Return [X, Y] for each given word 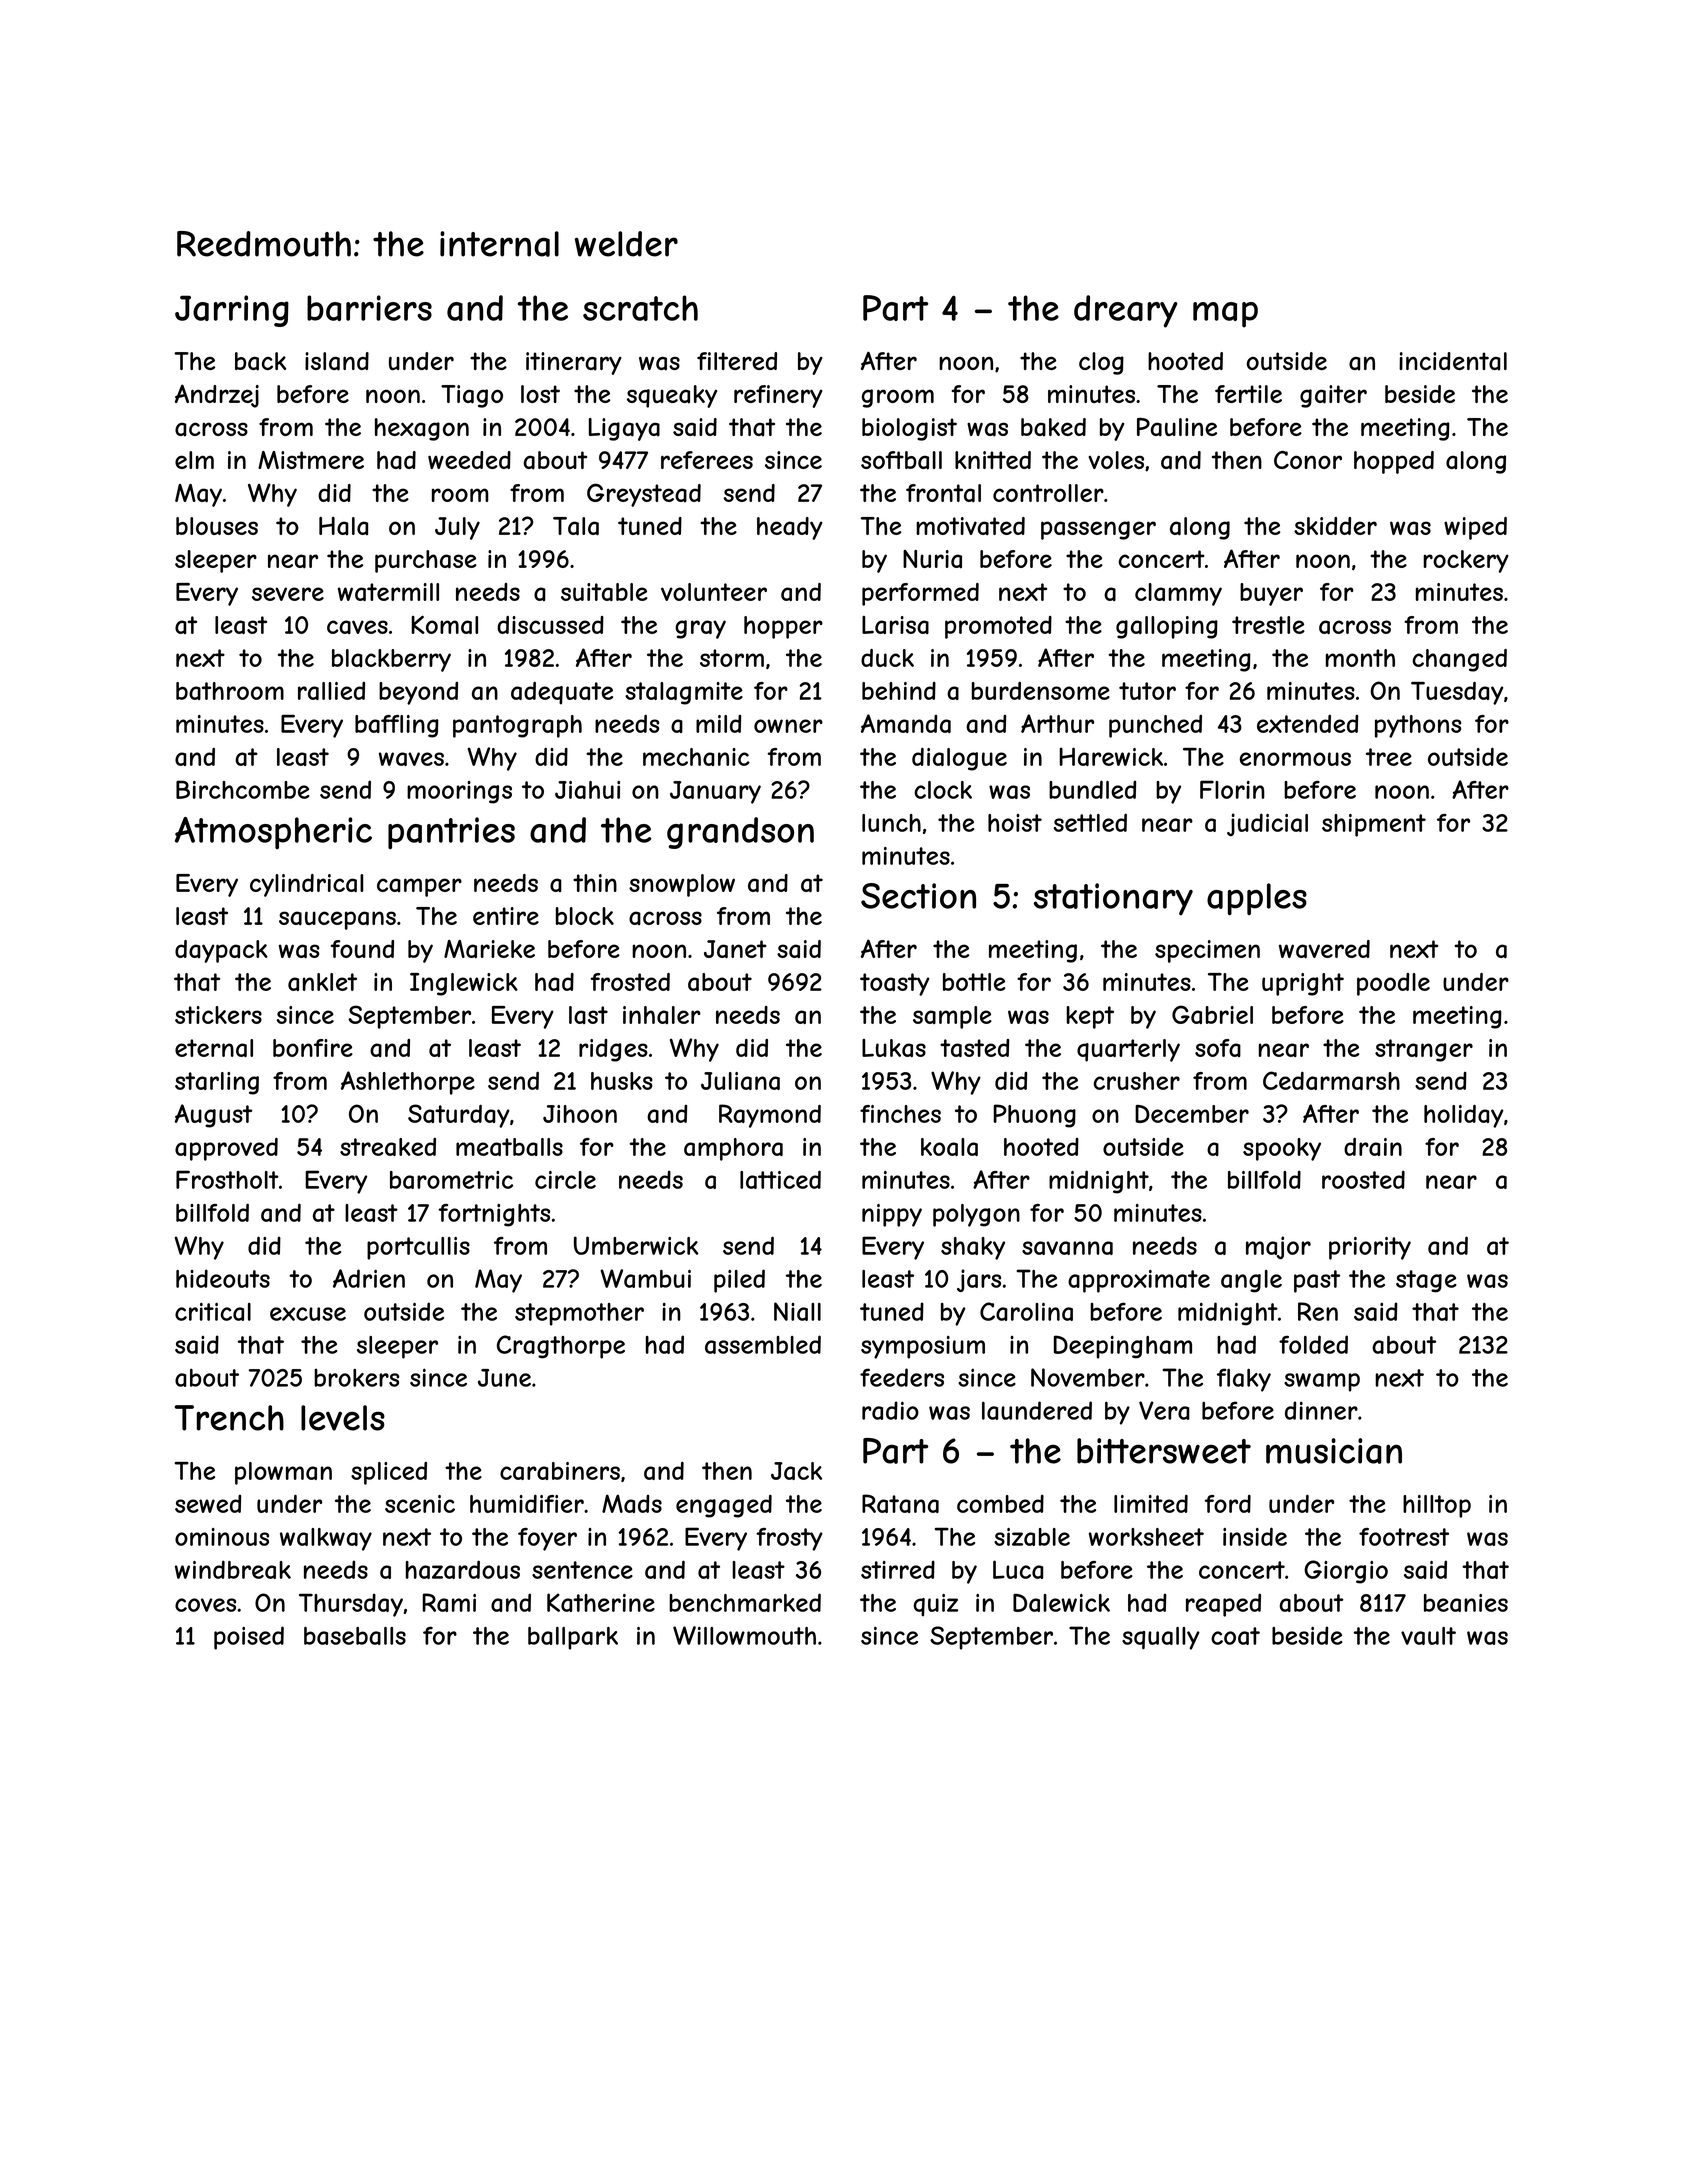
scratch [640, 308]
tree [1389, 757]
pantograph [517, 726]
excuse [308, 1314]
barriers [369, 308]
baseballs [355, 1636]
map [1225, 315]
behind [899, 691]
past [1317, 1281]
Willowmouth [744, 1635]
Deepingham [1123, 1347]
